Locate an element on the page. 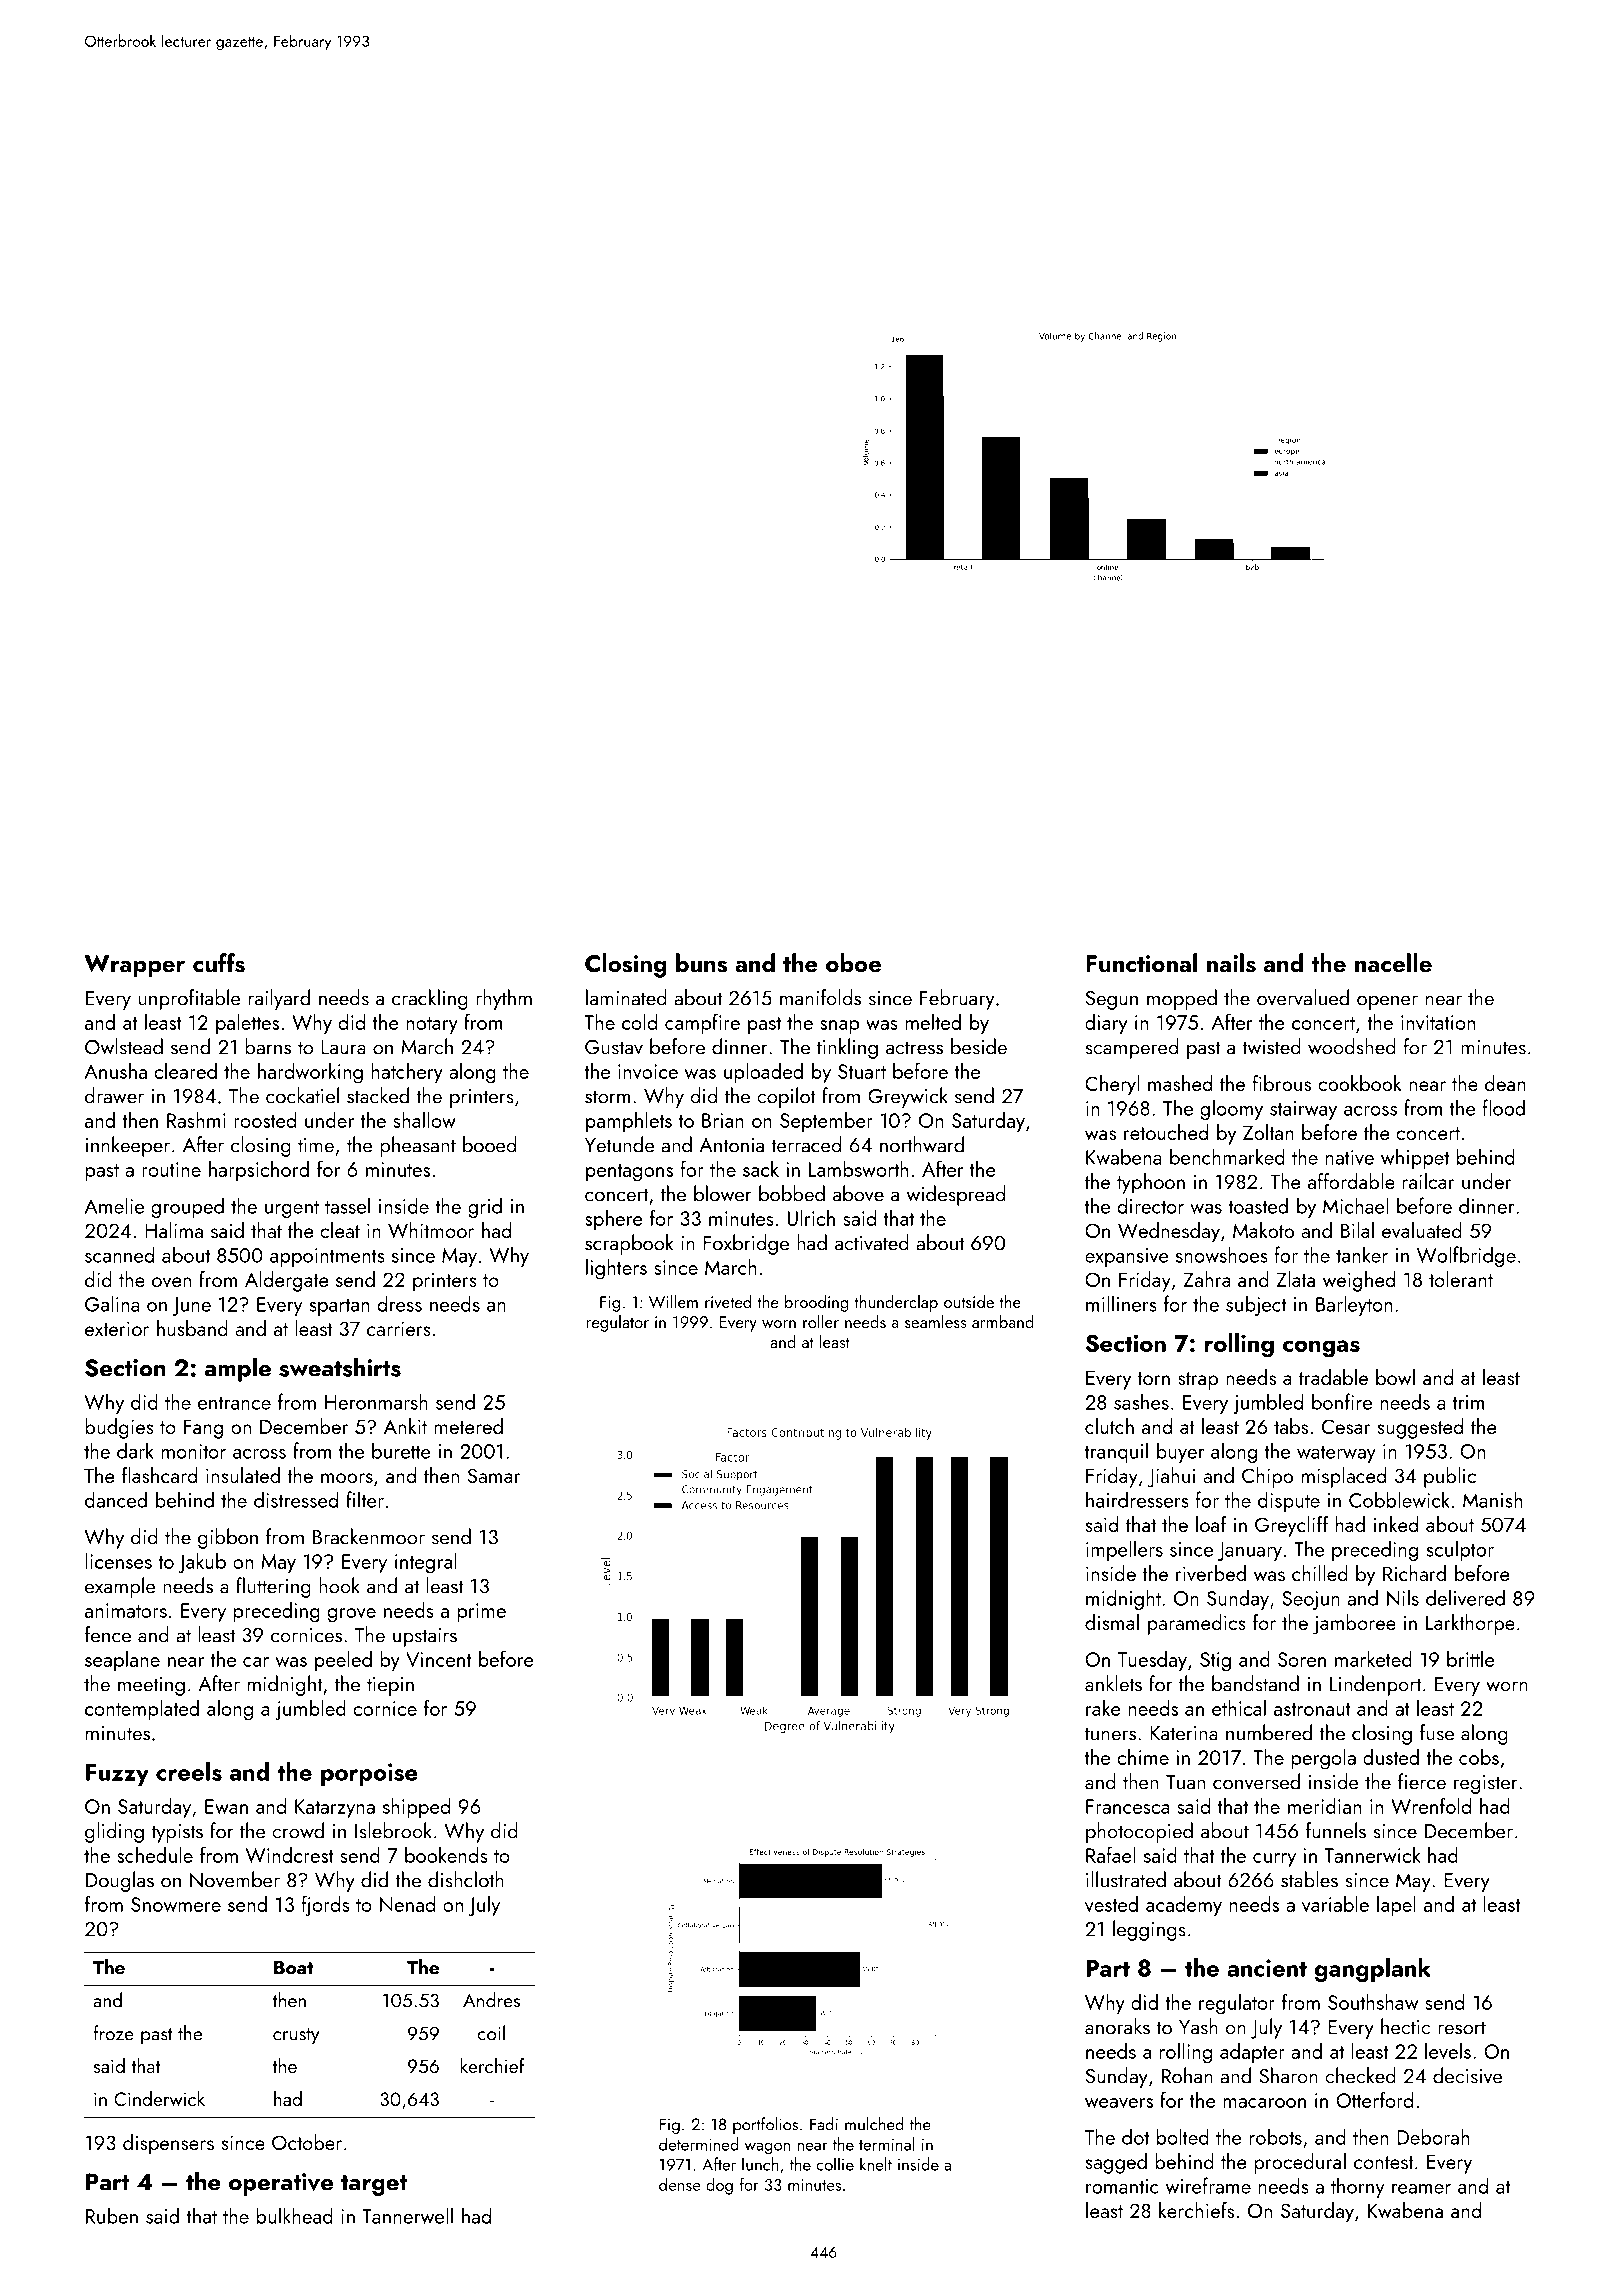  entrance is located at coordinates (234, 1403).
